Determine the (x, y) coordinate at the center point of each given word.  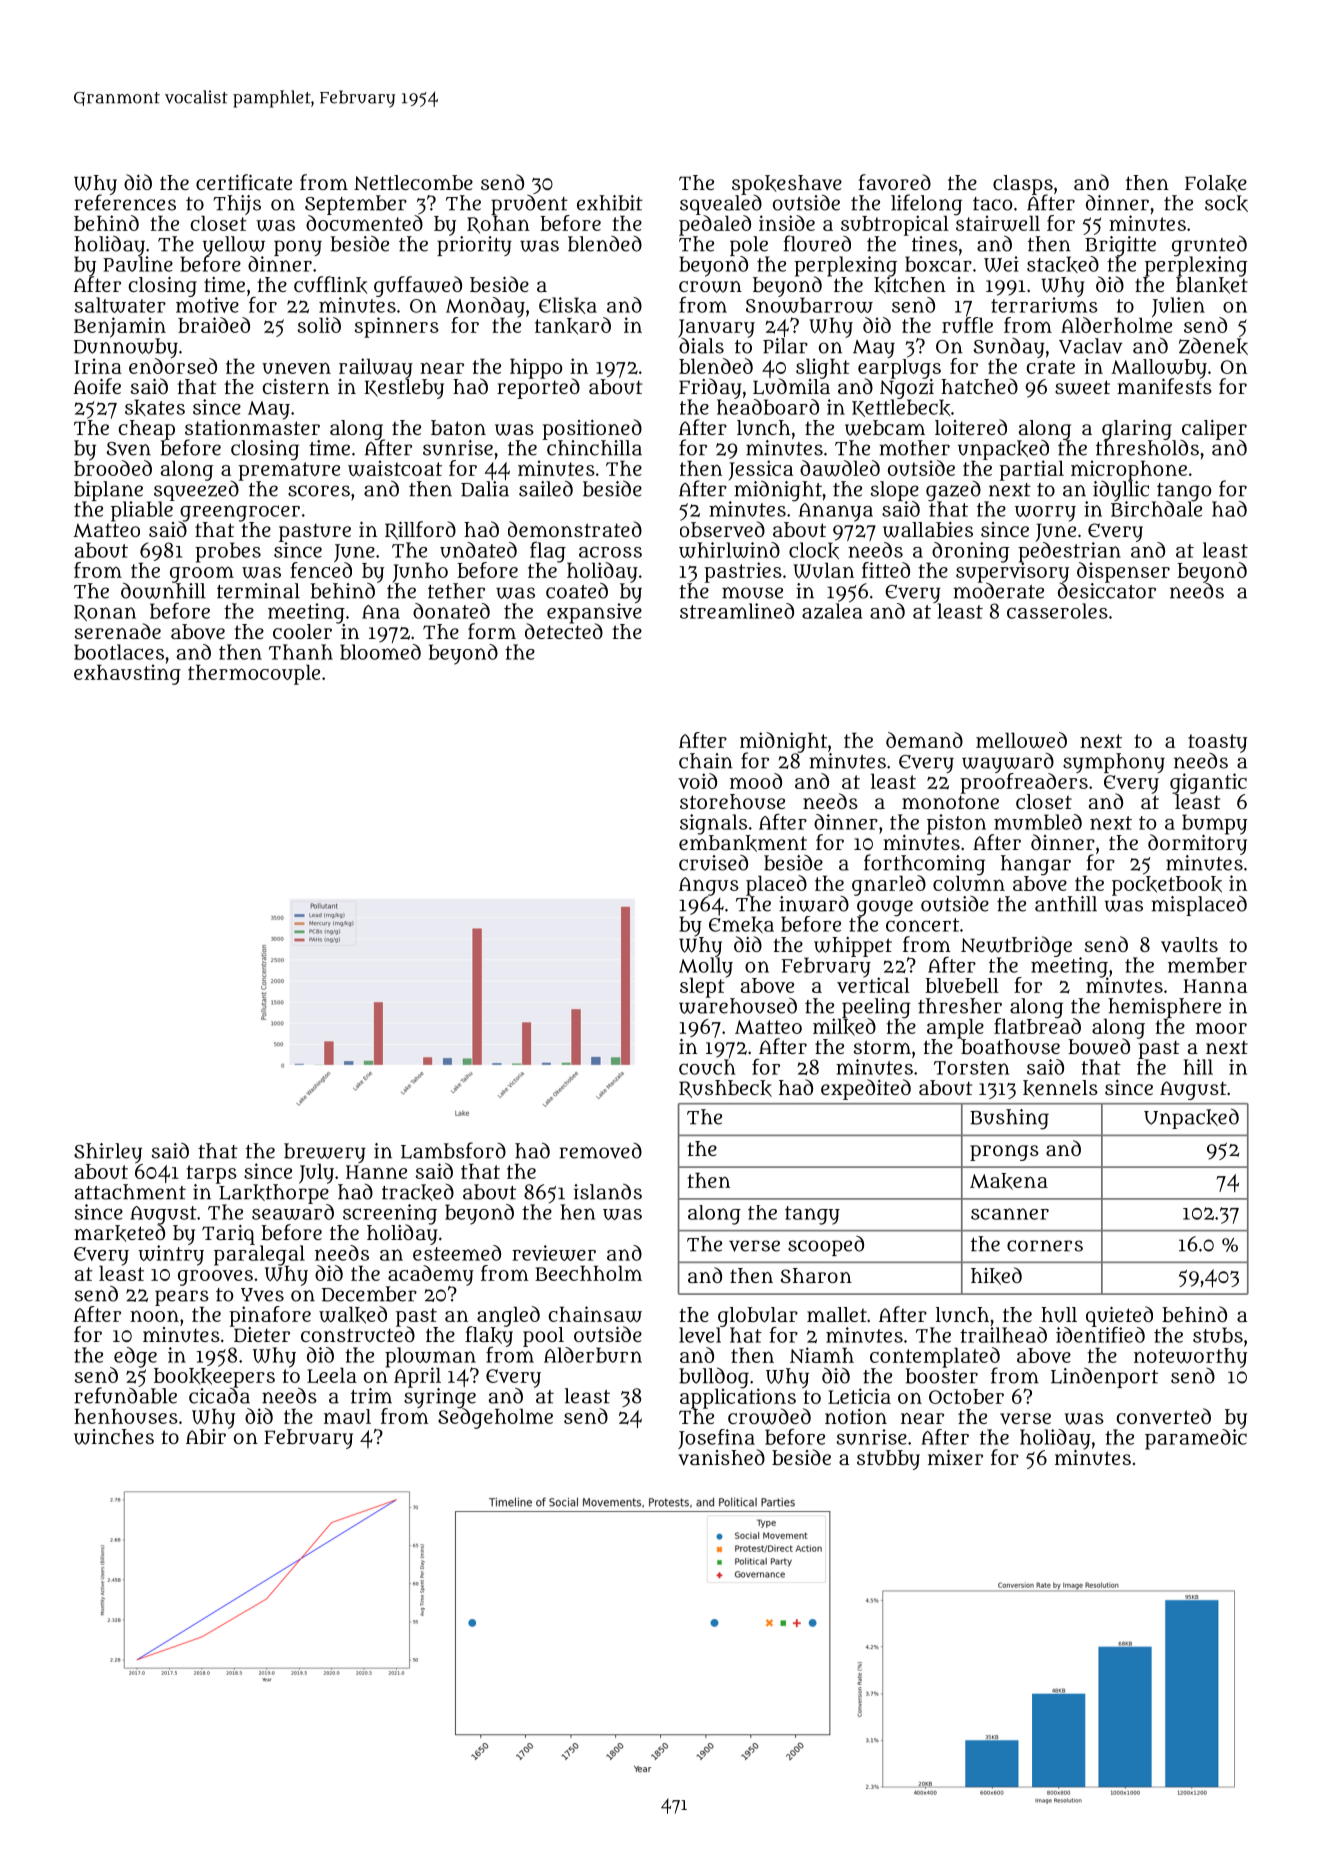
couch (707, 1067)
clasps (1023, 185)
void (697, 781)
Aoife (97, 386)
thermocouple (254, 674)
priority (474, 246)
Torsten (972, 1068)
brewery (325, 1153)
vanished (721, 1457)
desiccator (1107, 591)
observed (722, 529)
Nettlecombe (413, 182)
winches (114, 1437)
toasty (1217, 743)
